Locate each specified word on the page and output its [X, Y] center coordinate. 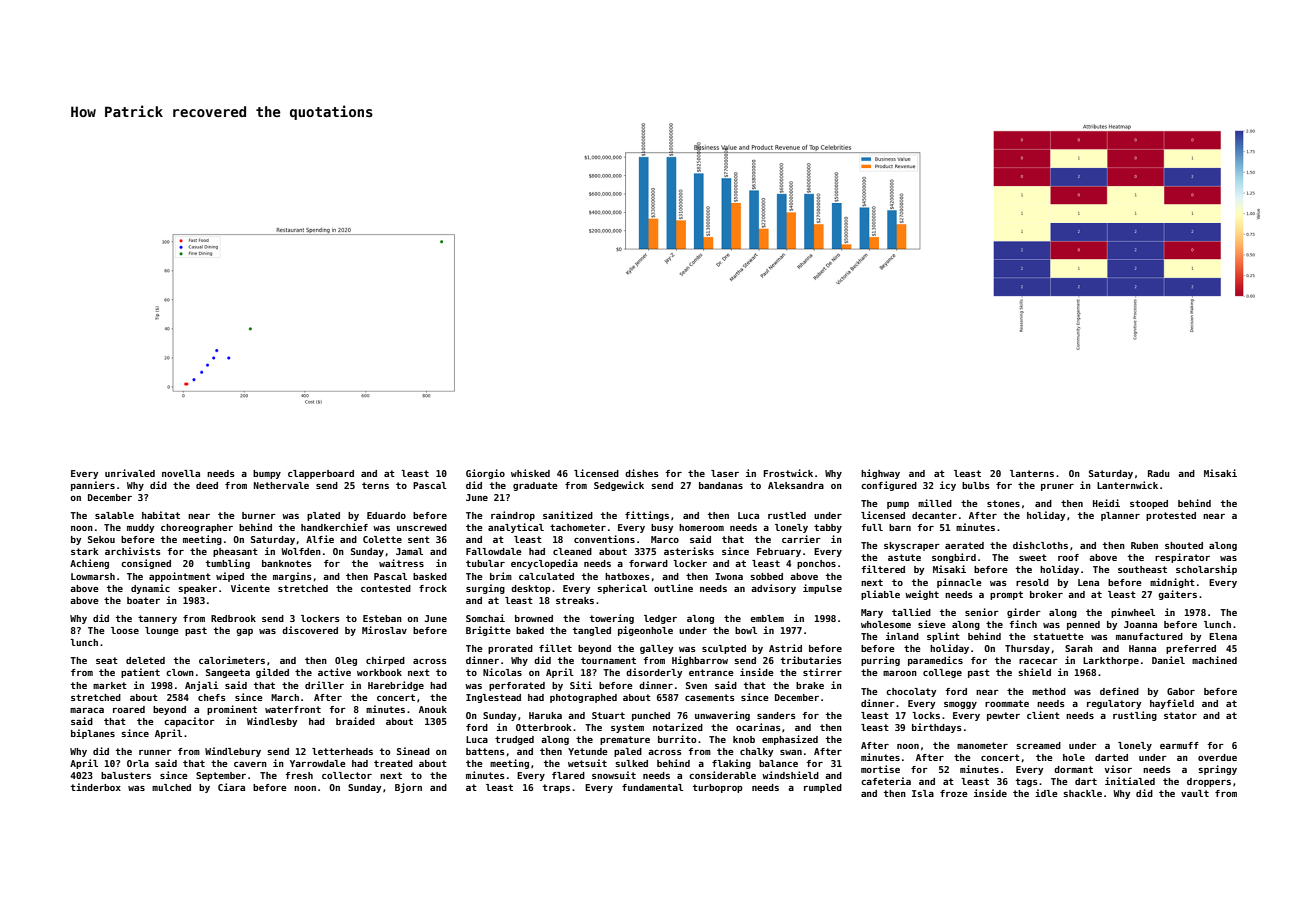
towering [612, 619]
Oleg [346, 661]
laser [725, 473]
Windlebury [233, 752]
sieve [932, 624]
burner [259, 515]
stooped [1149, 504]
